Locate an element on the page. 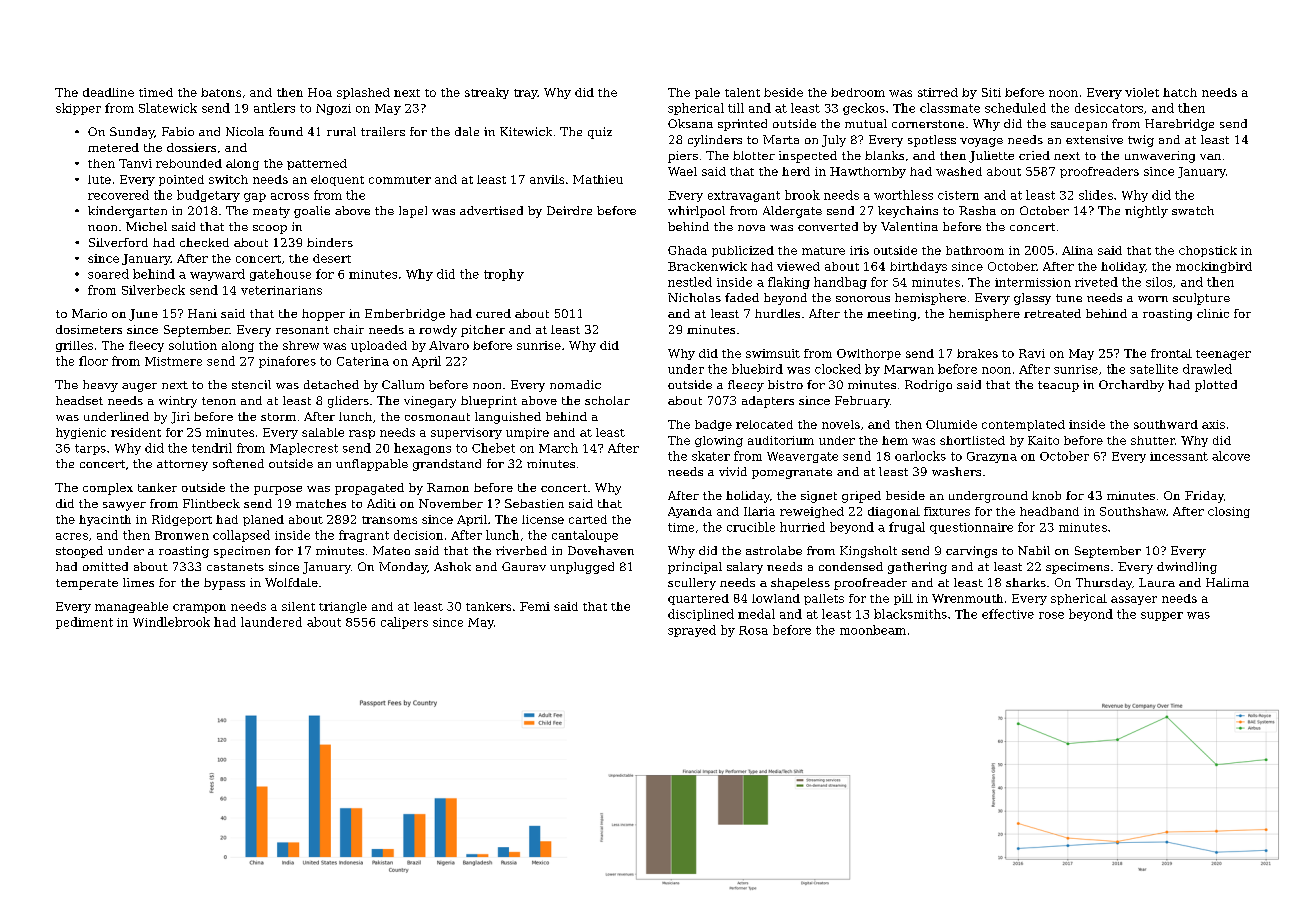 The width and height of the image is (1308, 924). purpose is located at coordinates (278, 490).
